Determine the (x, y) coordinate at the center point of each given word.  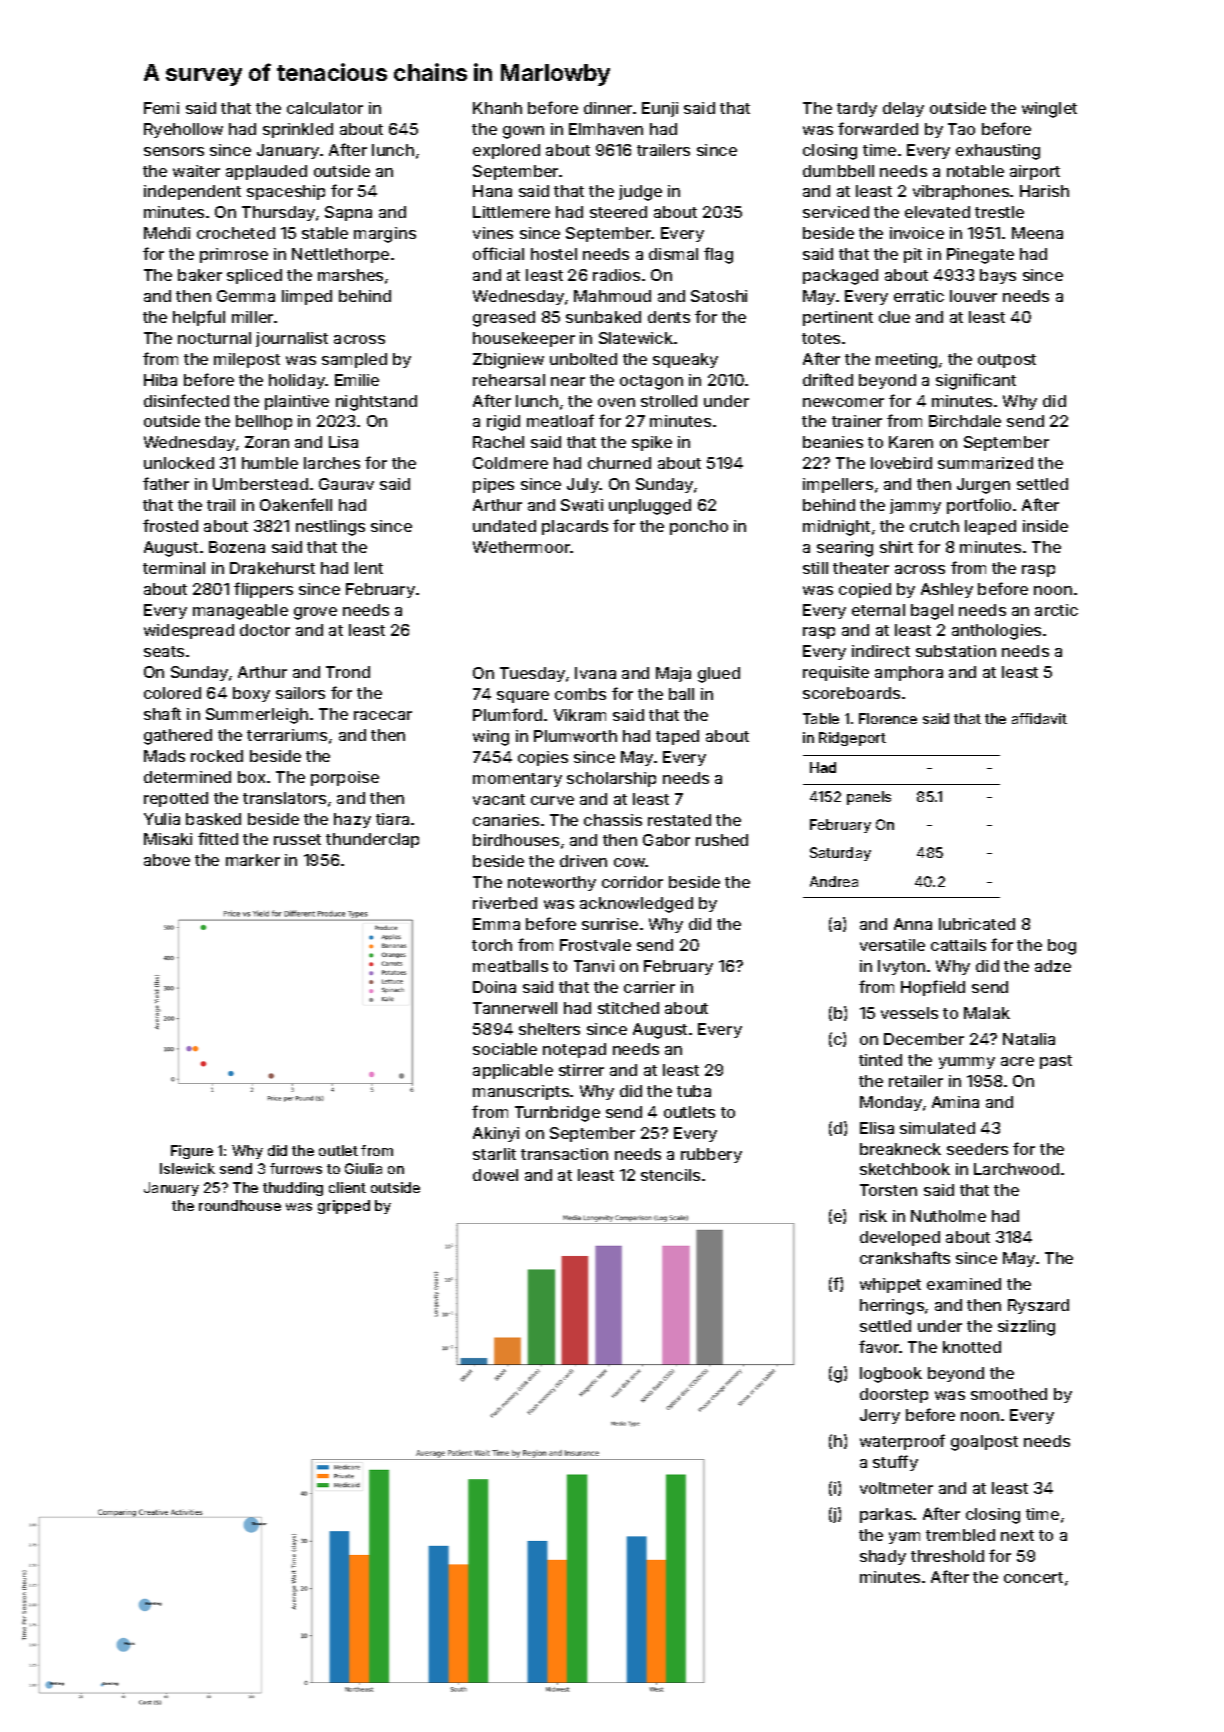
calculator (325, 108)
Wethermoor (522, 547)
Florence (888, 718)
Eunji (660, 109)
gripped (344, 1207)
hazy (352, 820)
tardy (857, 109)
